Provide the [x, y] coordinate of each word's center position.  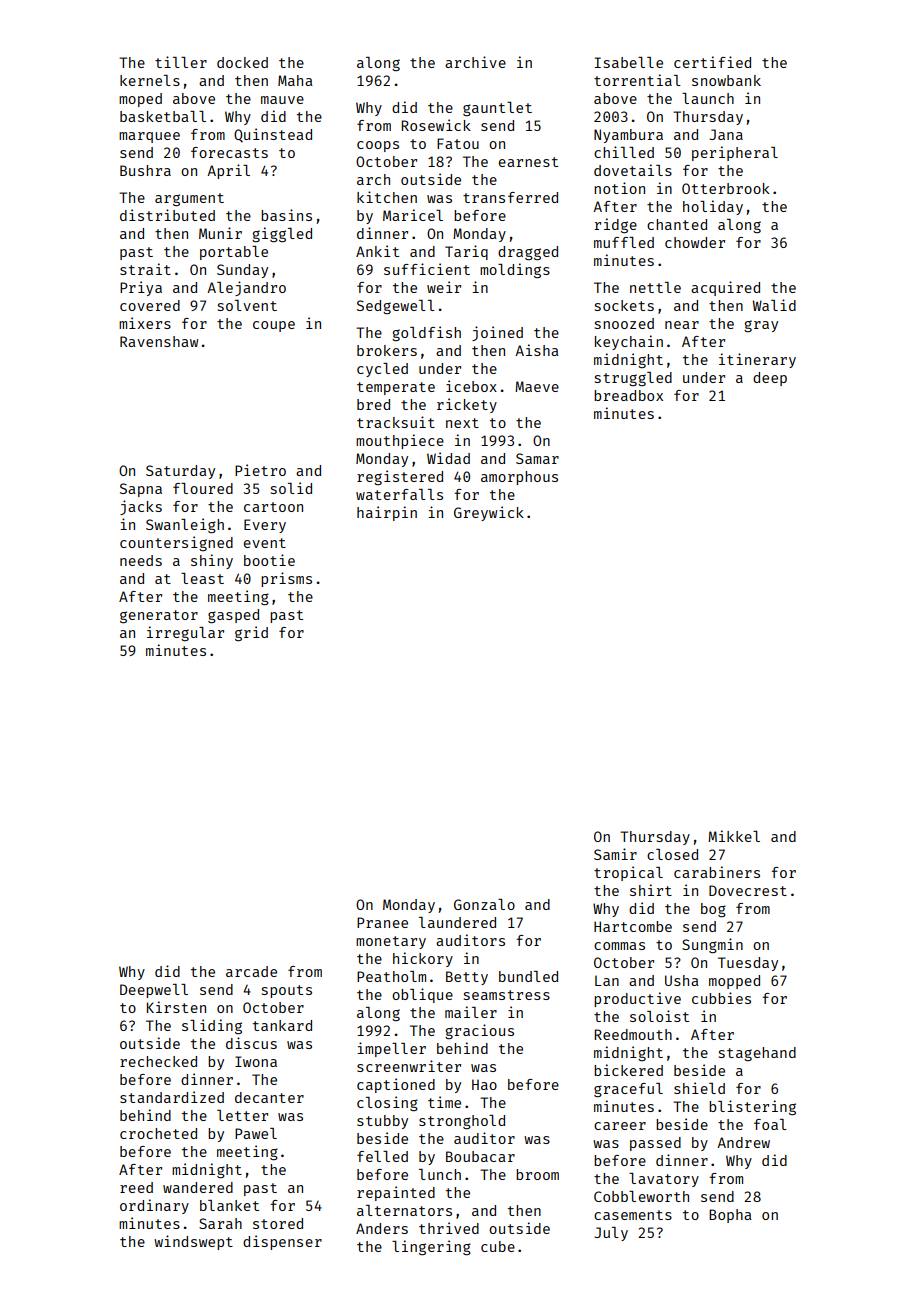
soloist [659, 1016]
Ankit [377, 251]
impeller [391, 1049]
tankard [282, 1025]
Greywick [489, 513]
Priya [141, 288]
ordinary [154, 1206]
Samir [615, 854]
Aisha [537, 350]
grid [251, 633]
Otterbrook [726, 188]
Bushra [145, 170]
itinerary [757, 360]
